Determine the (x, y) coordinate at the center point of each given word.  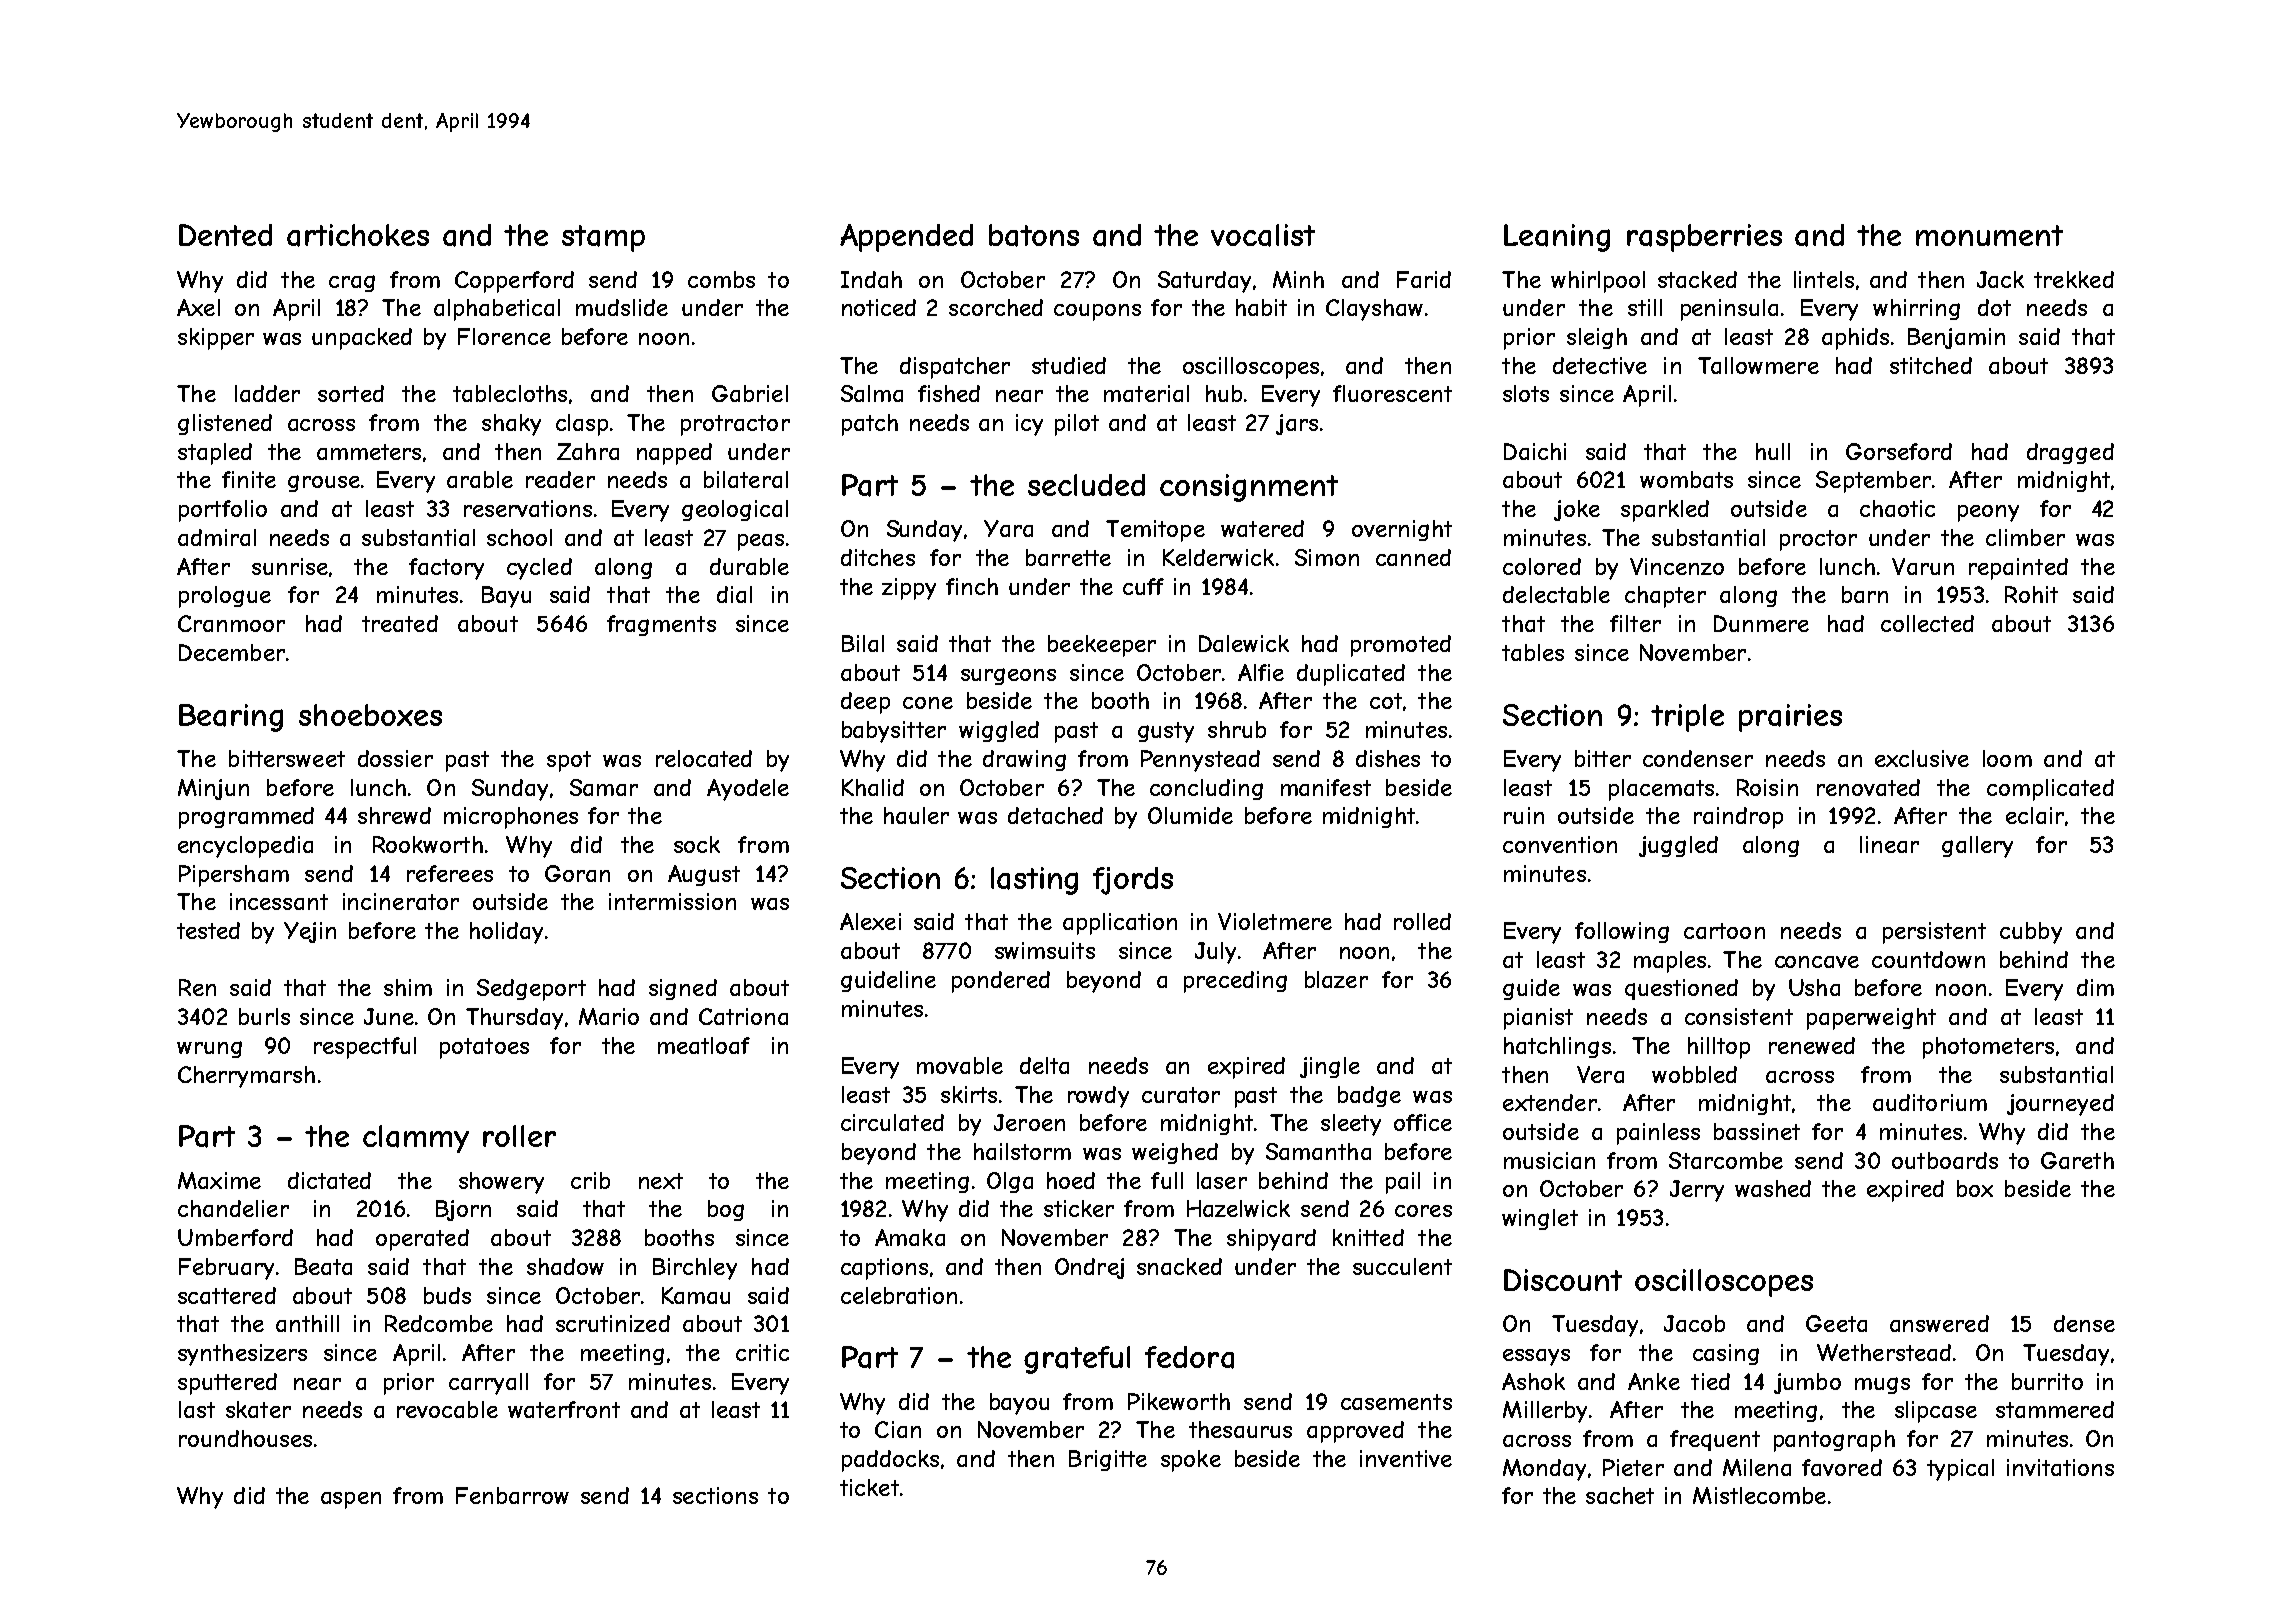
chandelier (233, 1208)
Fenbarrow (512, 1495)
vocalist (1263, 235)
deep (865, 703)
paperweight (1871, 1019)
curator (1181, 1095)
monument (1989, 235)
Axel (198, 307)
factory (446, 569)
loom (2007, 758)
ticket (869, 1487)
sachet (1620, 1495)
